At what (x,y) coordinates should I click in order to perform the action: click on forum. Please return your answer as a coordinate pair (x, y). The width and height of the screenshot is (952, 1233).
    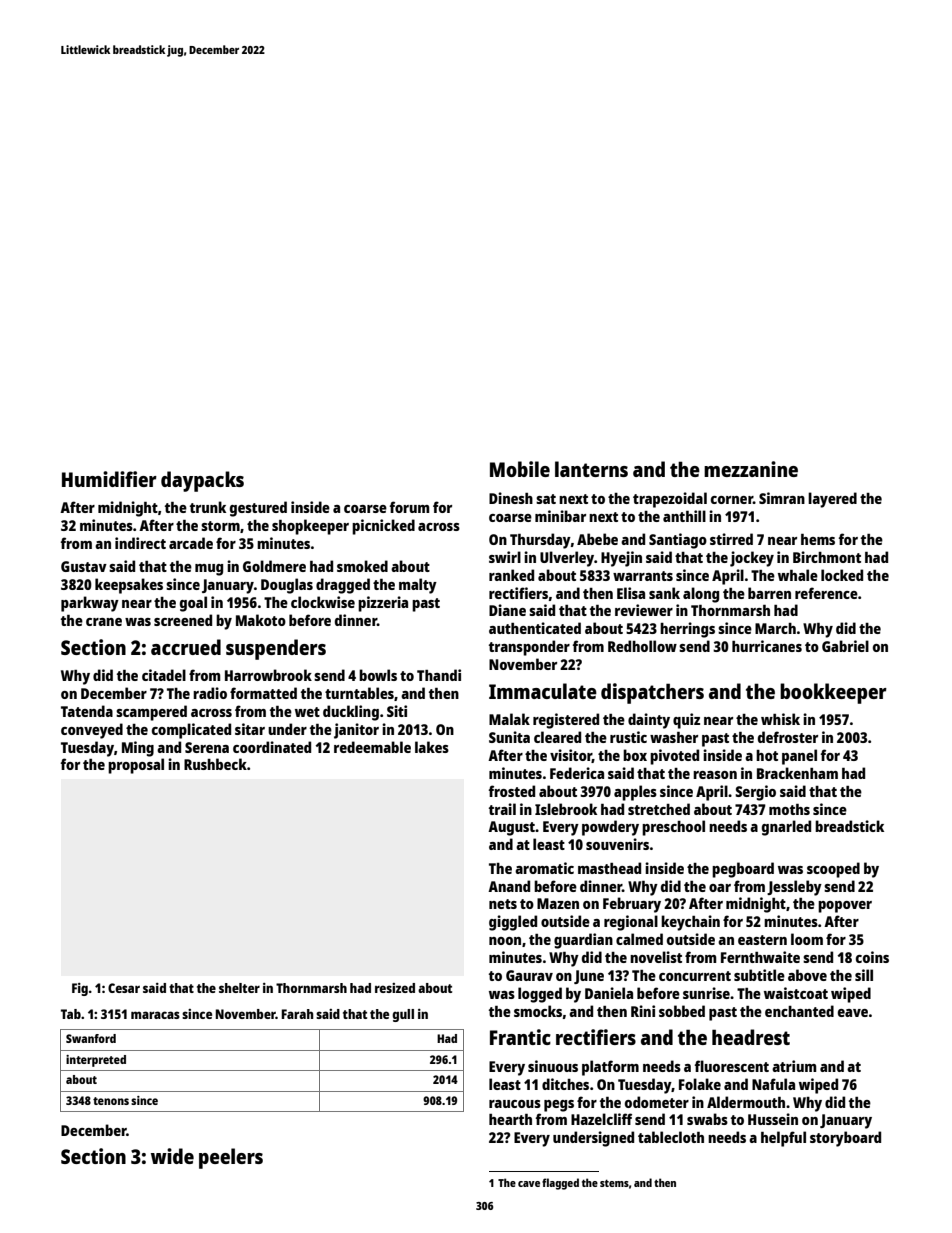
    Looking at the image, I should click on (409, 507).
